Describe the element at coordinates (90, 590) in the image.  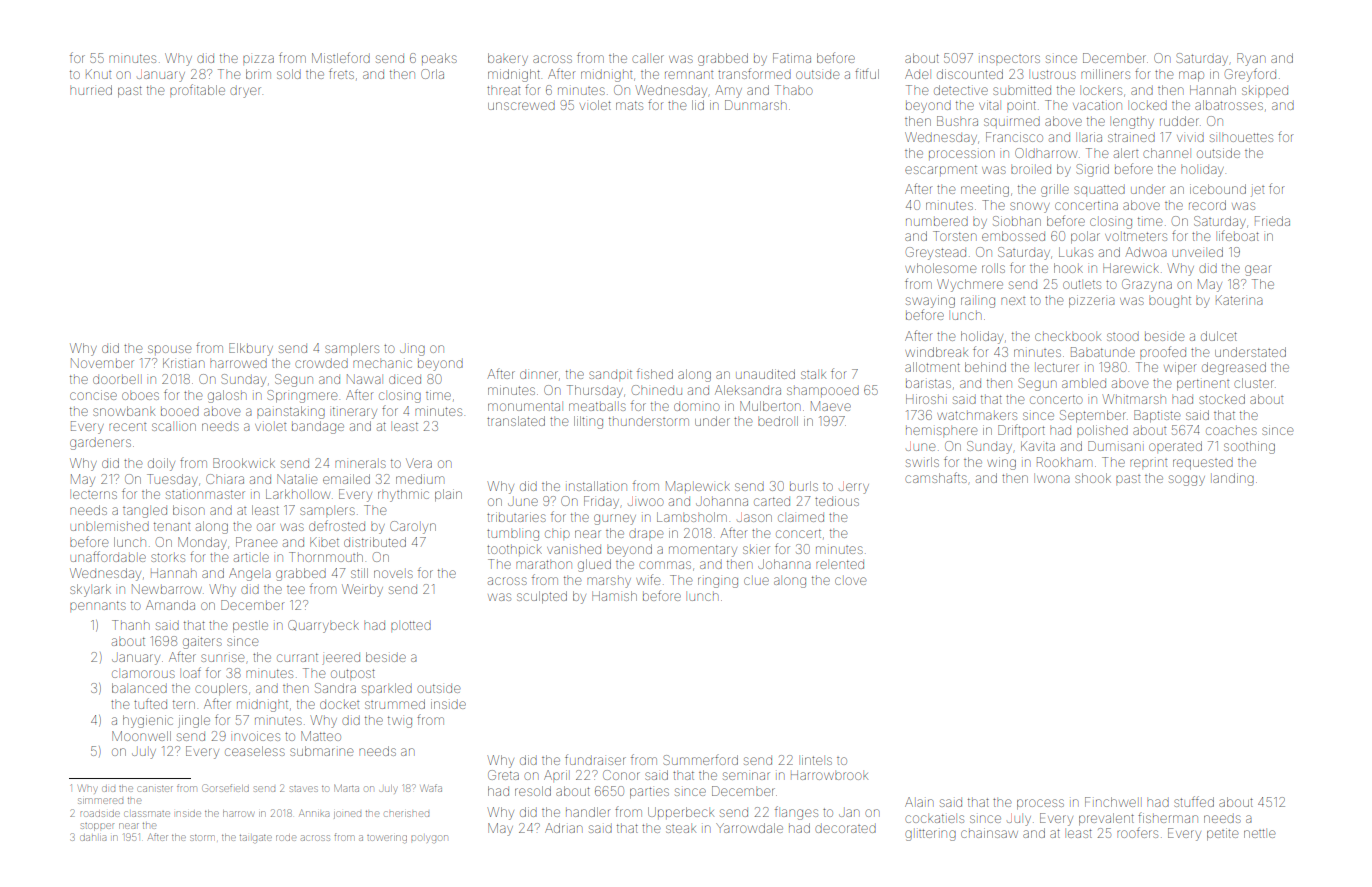
I see `skylark` at that location.
